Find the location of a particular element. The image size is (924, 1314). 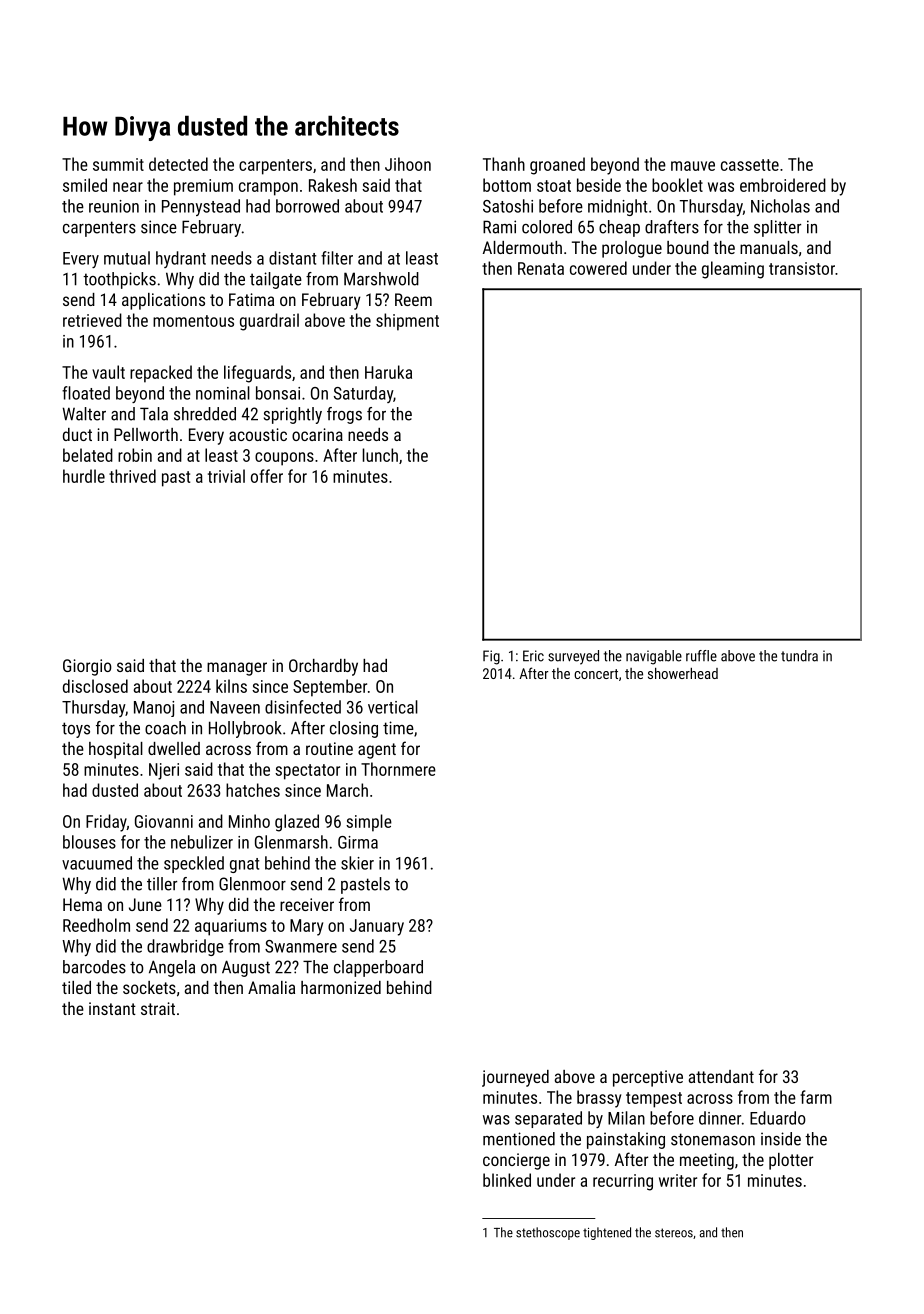

clapperboard is located at coordinates (378, 968).
